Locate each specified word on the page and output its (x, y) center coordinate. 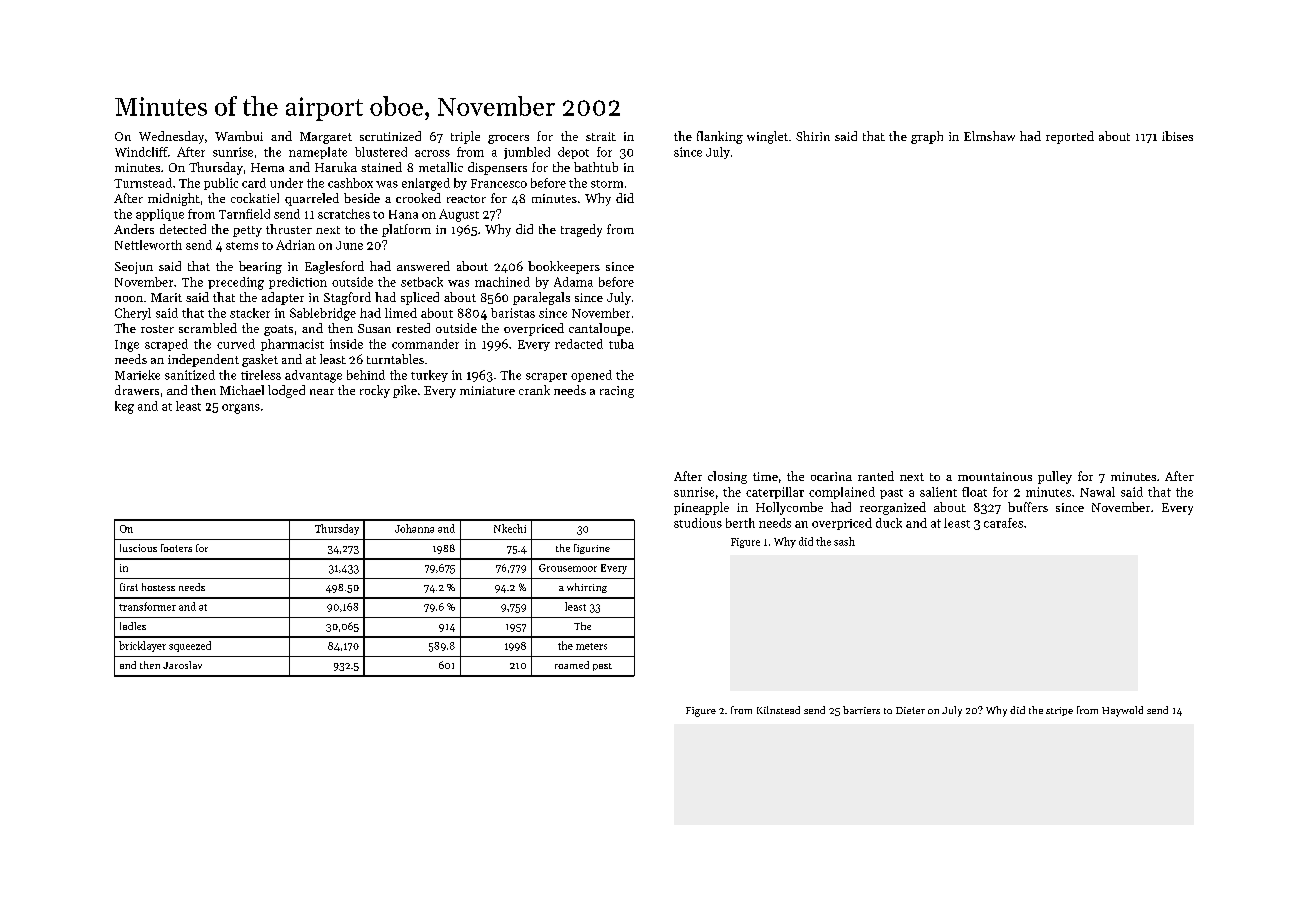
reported (1070, 137)
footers (176, 548)
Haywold (1122, 711)
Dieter (910, 710)
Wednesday (171, 137)
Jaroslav (182, 665)
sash (844, 541)
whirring (587, 588)
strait (601, 136)
